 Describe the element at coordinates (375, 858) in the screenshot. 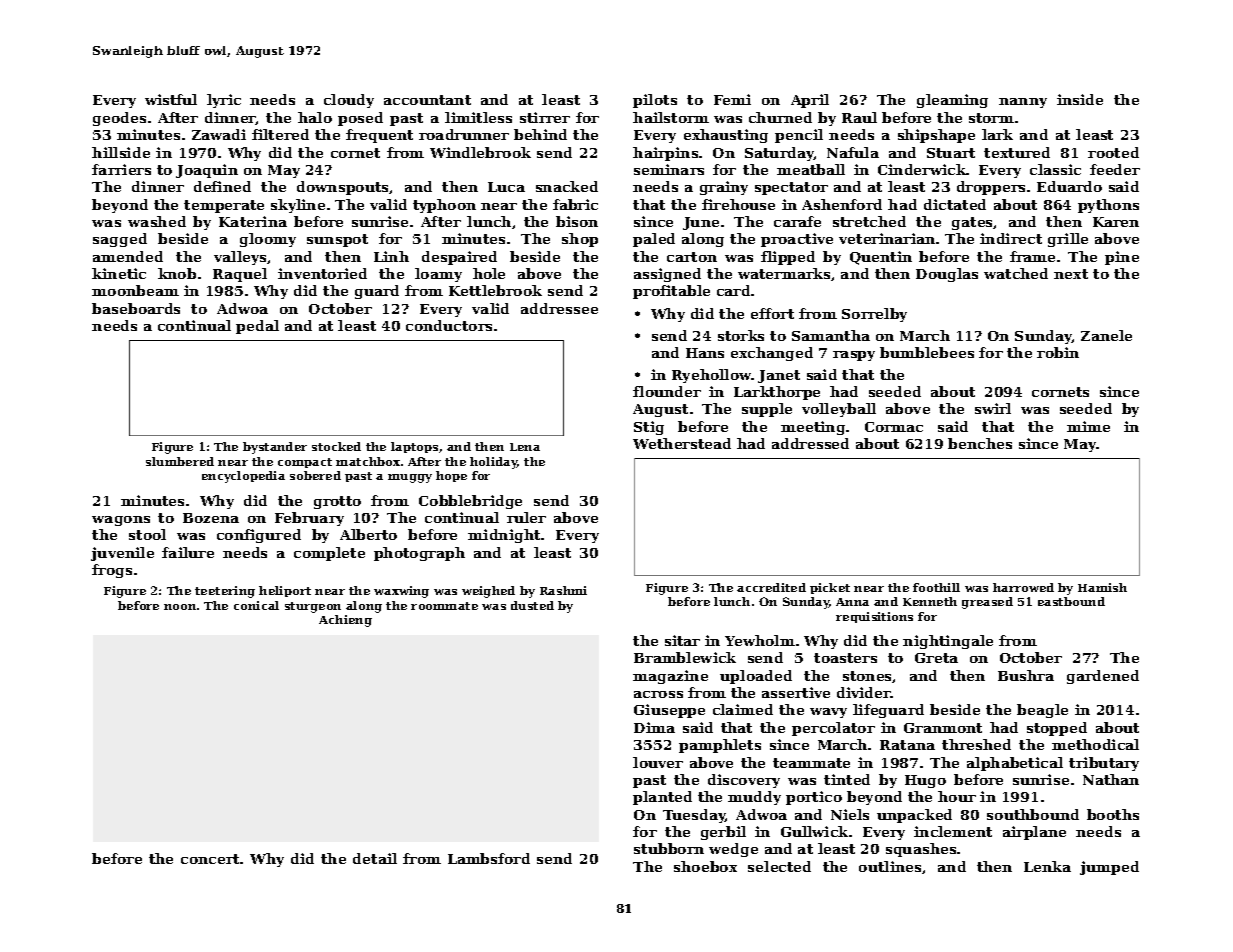

I see `detail` at that location.
